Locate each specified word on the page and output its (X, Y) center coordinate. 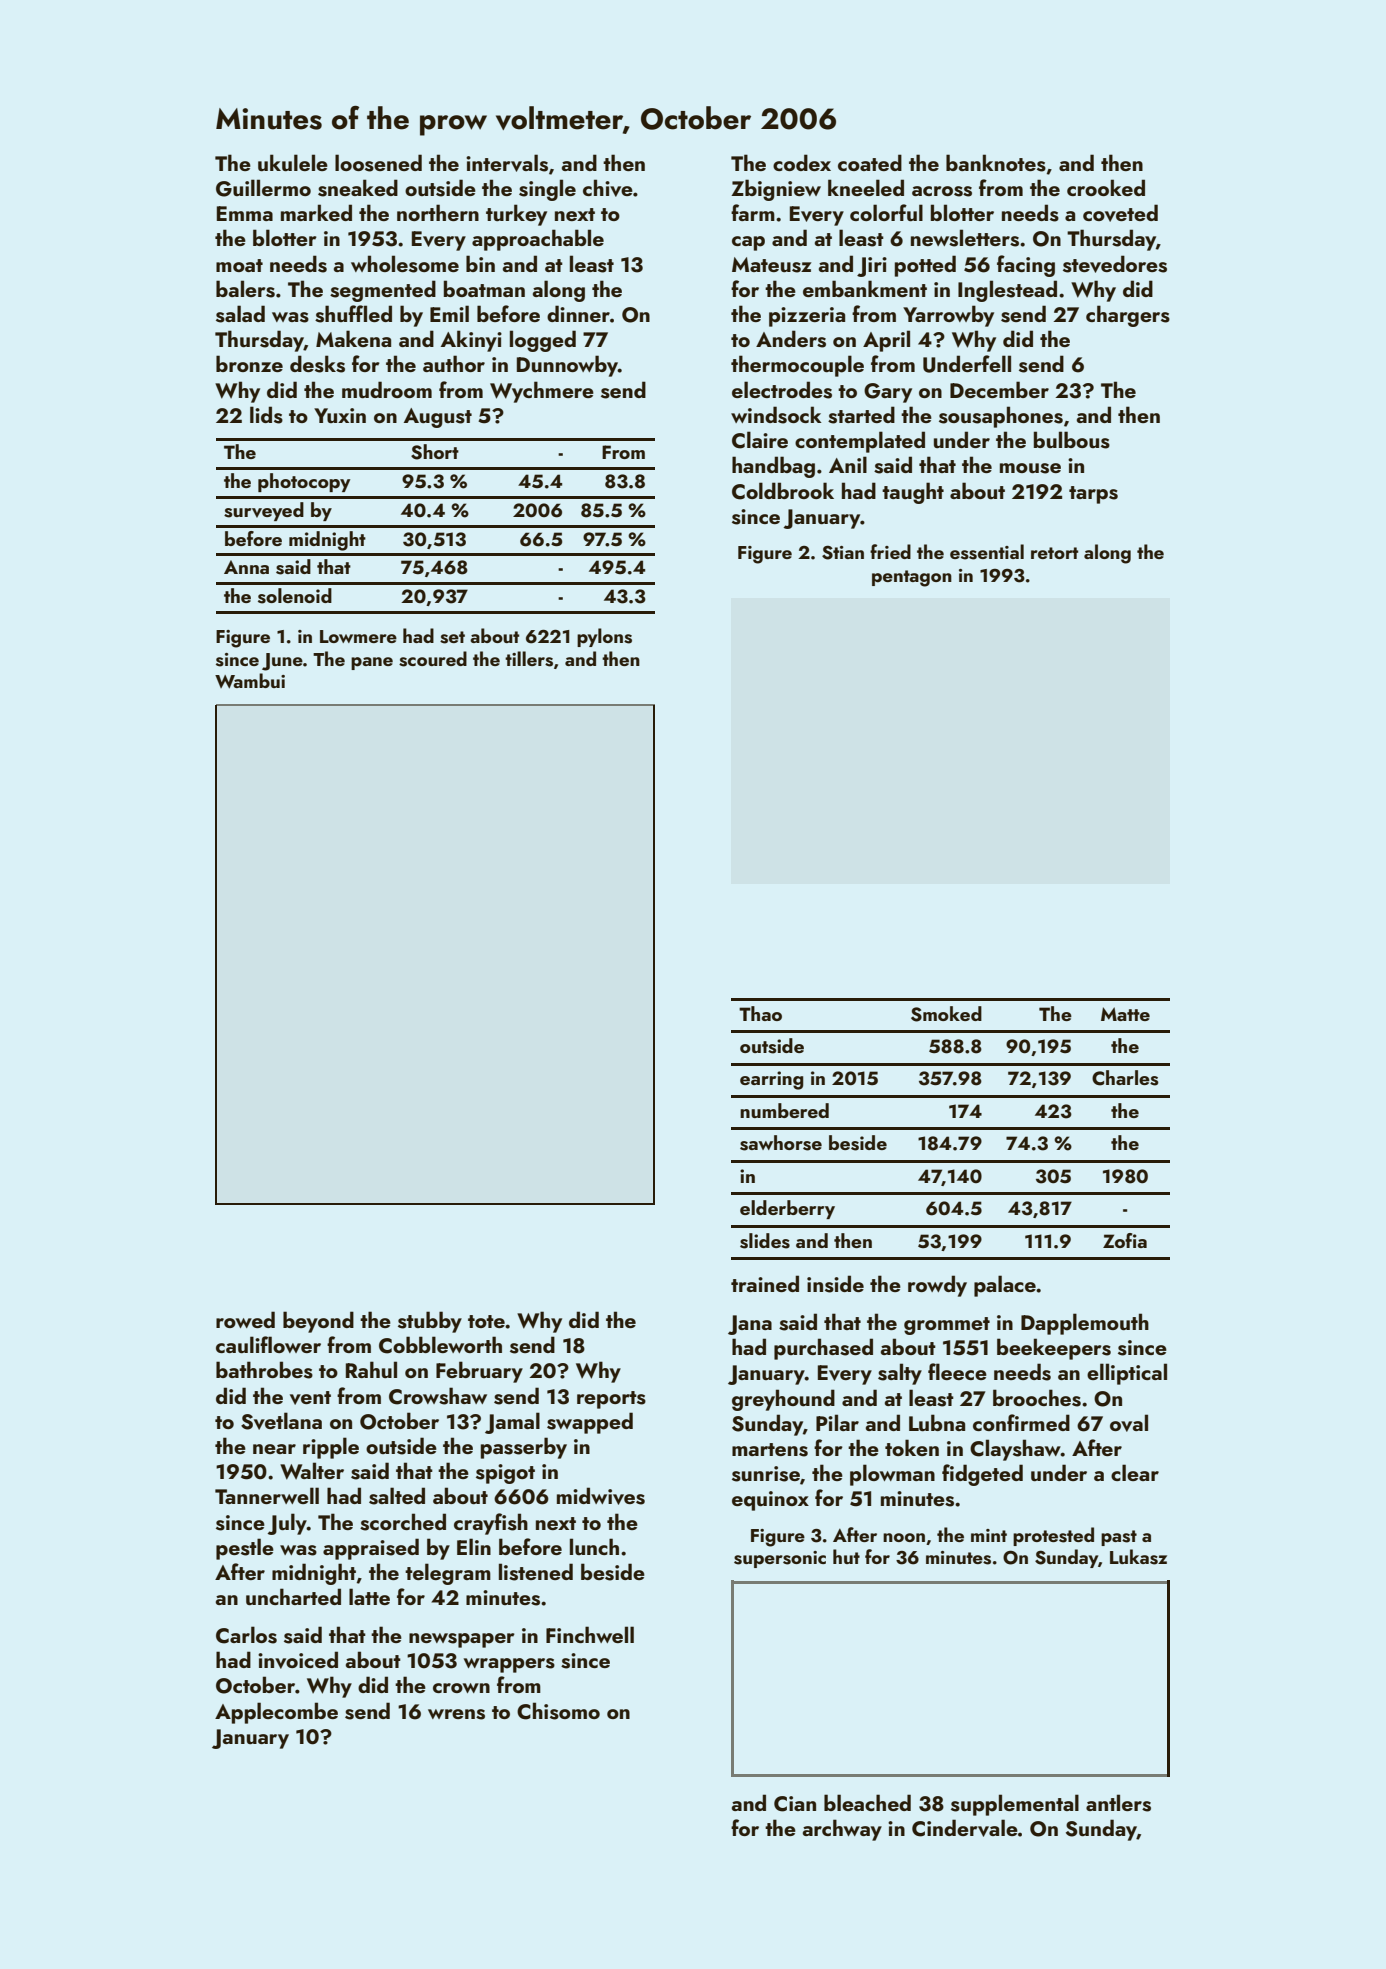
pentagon (912, 578)
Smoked (946, 1014)
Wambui (250, 681)
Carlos (246, 1635)
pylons (604, 637)
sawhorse (781, 1143)
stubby (430, 1322)
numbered (784, 1110)
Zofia (1125, 1240)
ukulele (293, 162)
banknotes (996, 163)
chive (608, 188)
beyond (318, 1322)
